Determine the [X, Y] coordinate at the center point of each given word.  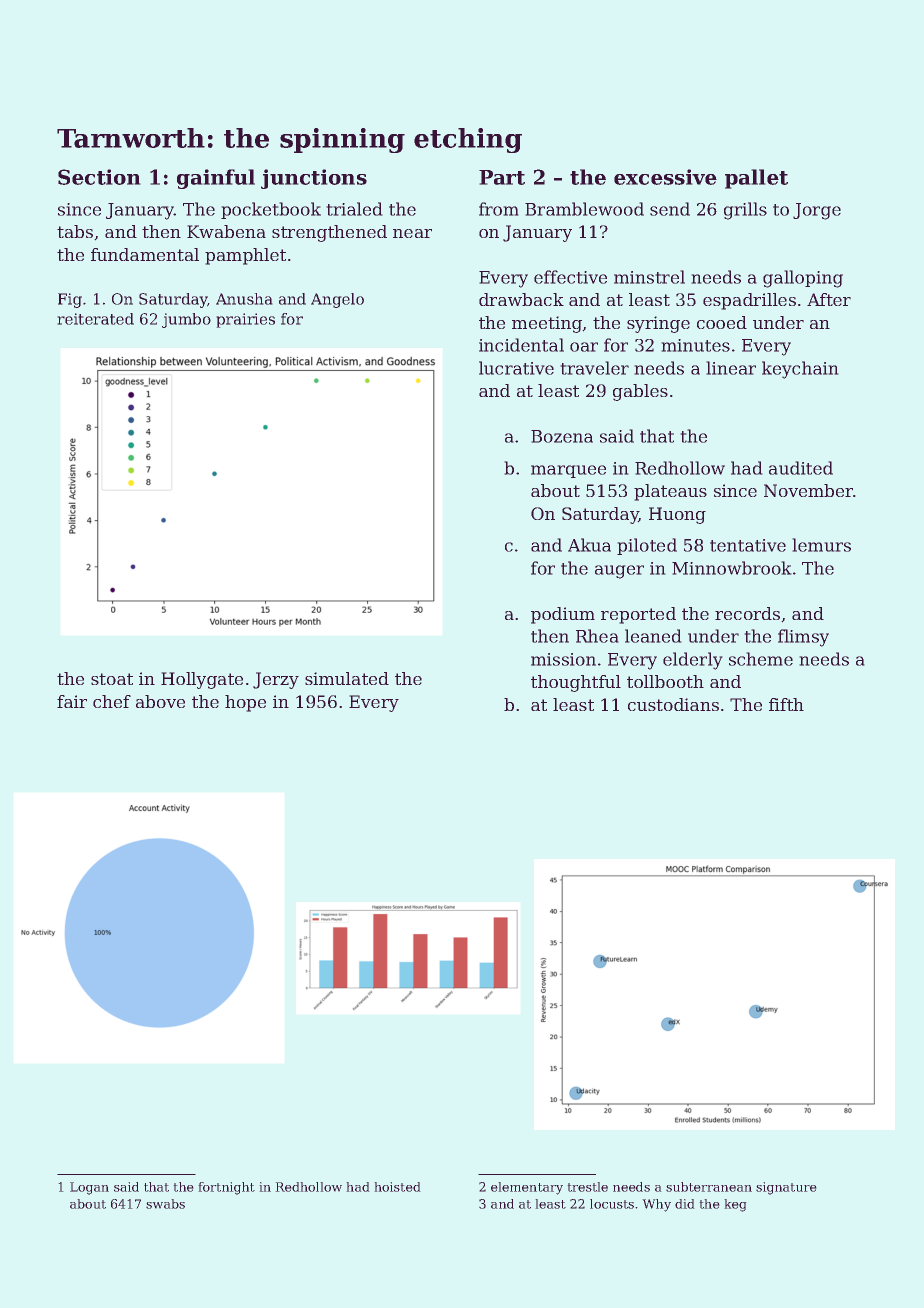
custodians [673, 704]
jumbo [186, 320]
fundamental [145, 254]
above [160, 701]
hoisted [397, 1187]
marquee [568, 471]
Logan [89, 1188]
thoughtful [576, 683]
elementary [527, 1188]
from [499, 209]
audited [801, 468]
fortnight [226, 1188]
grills [745, 211]
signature [786, 1188]
